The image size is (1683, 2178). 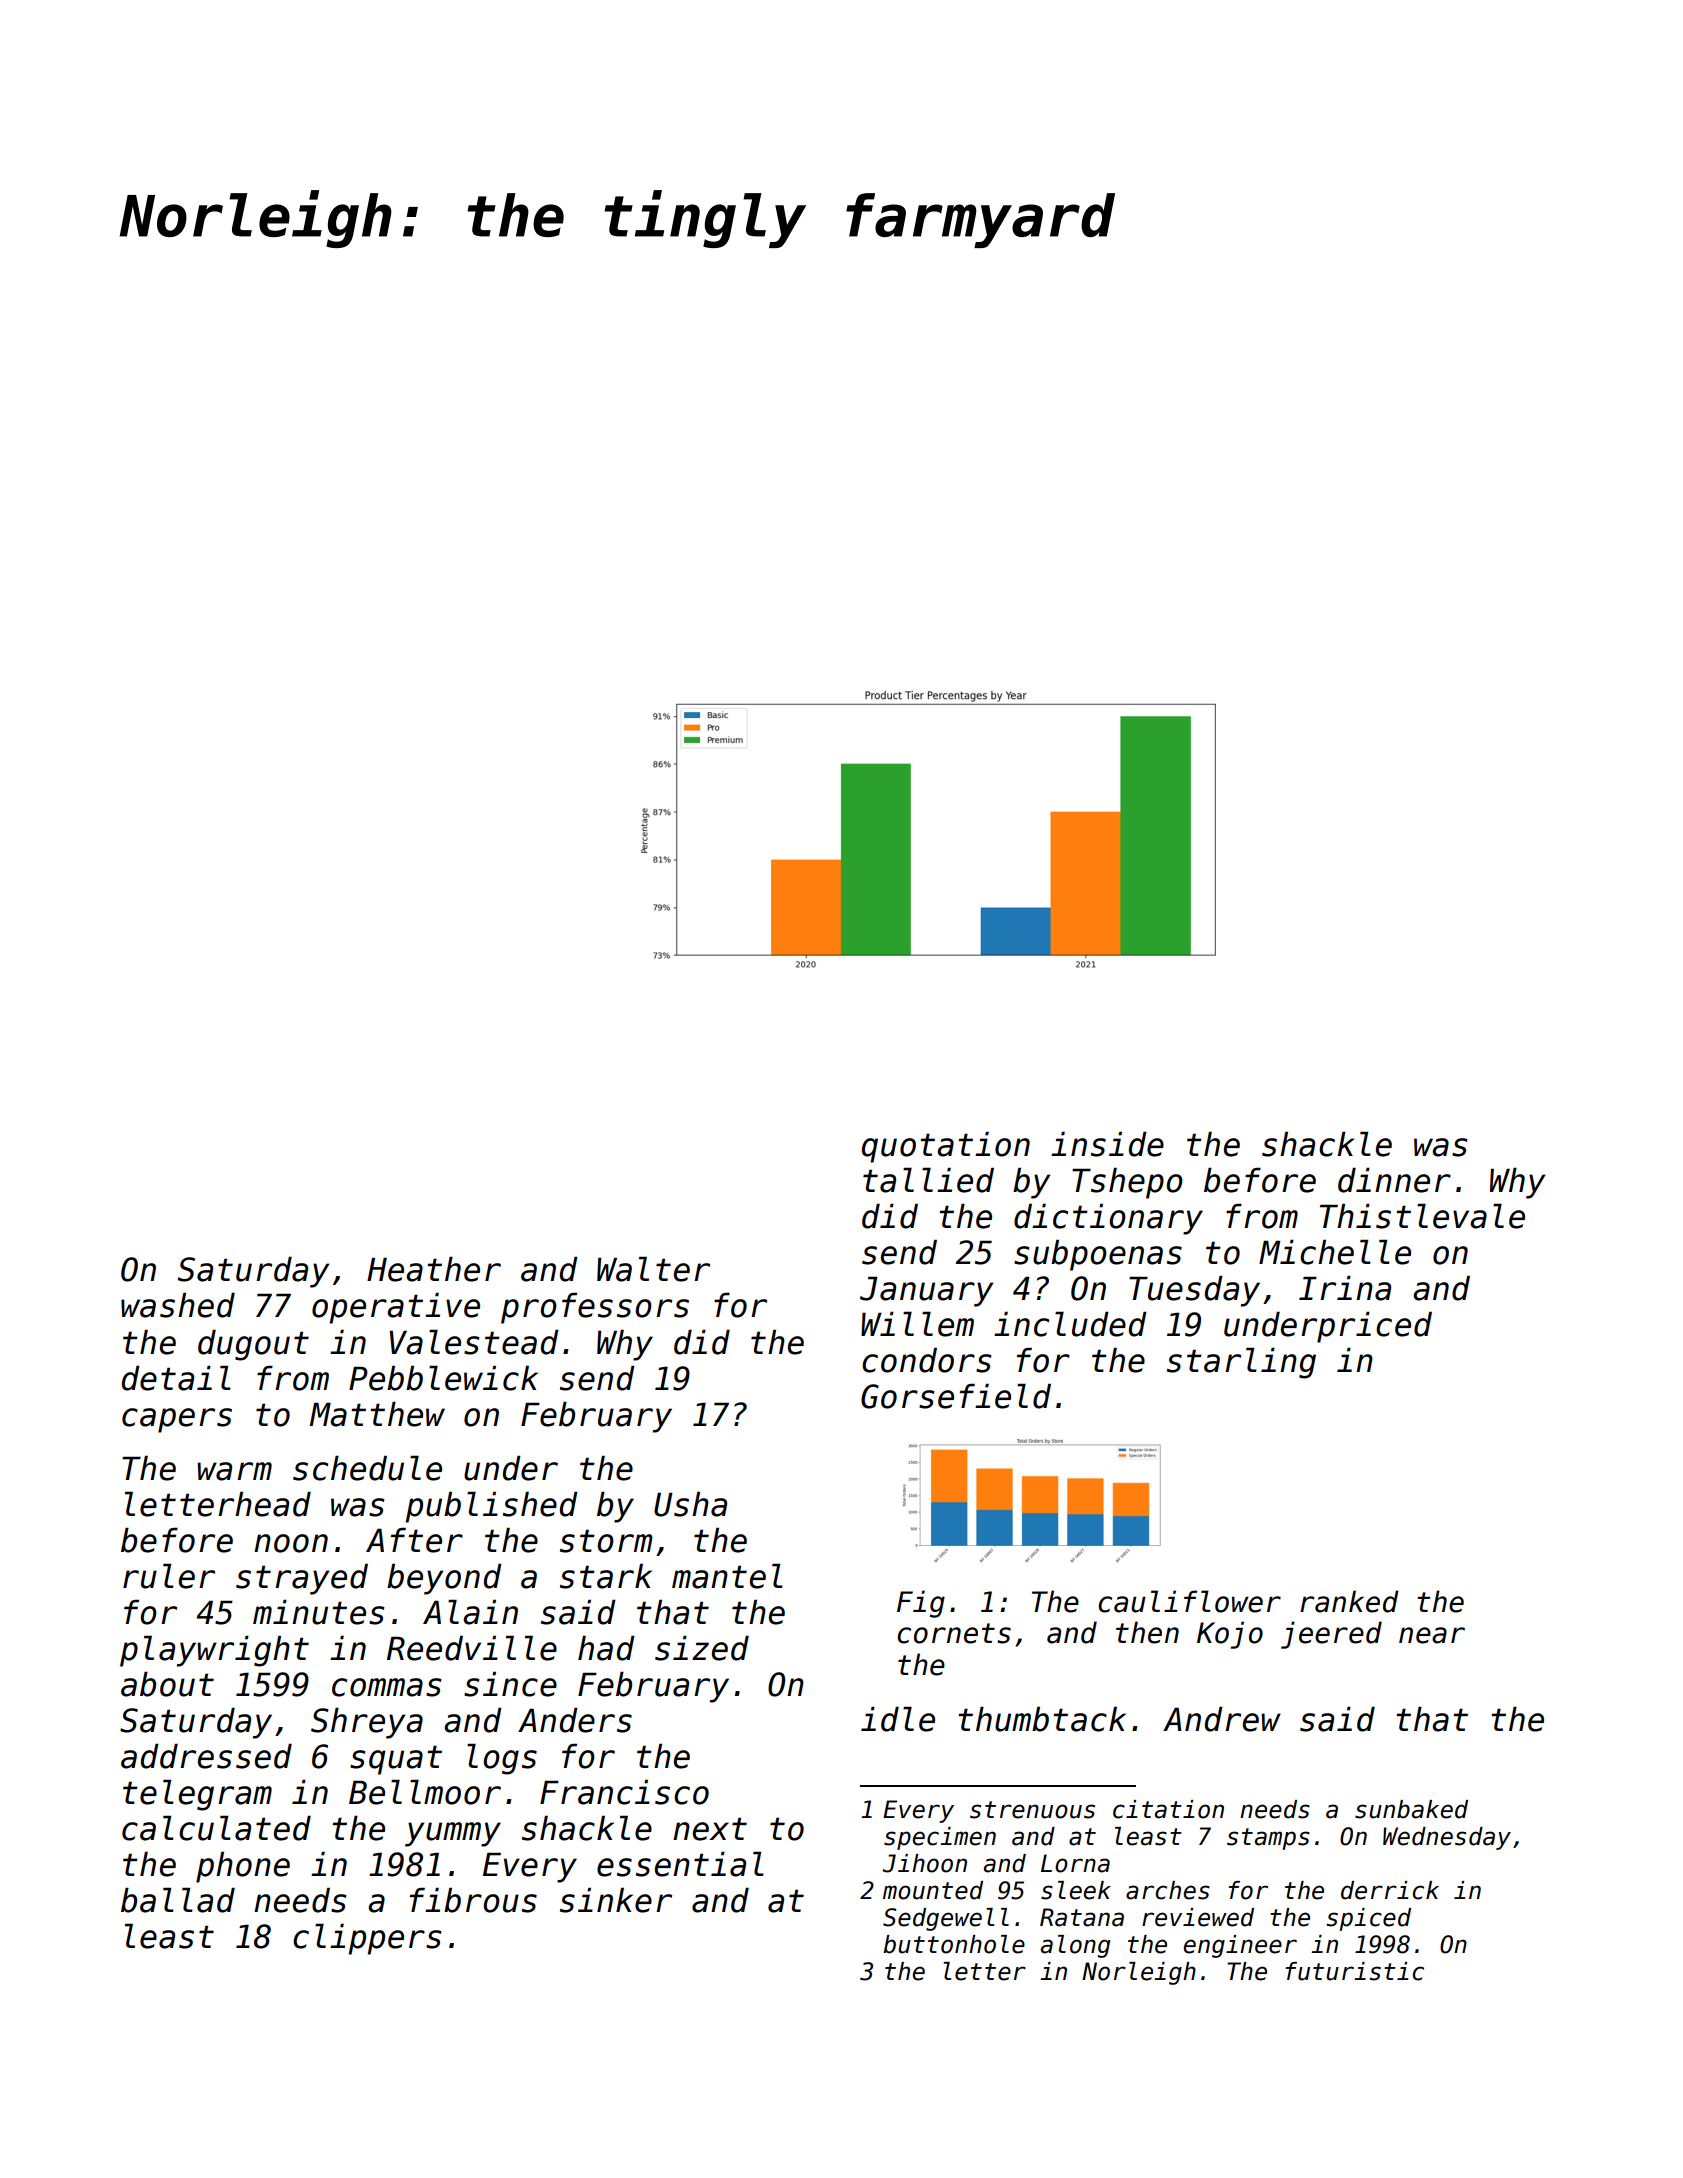 What do you see at coordinates (954, 1944) in the page?
I see `buttonhole` at bounding box center [954, 1944].
